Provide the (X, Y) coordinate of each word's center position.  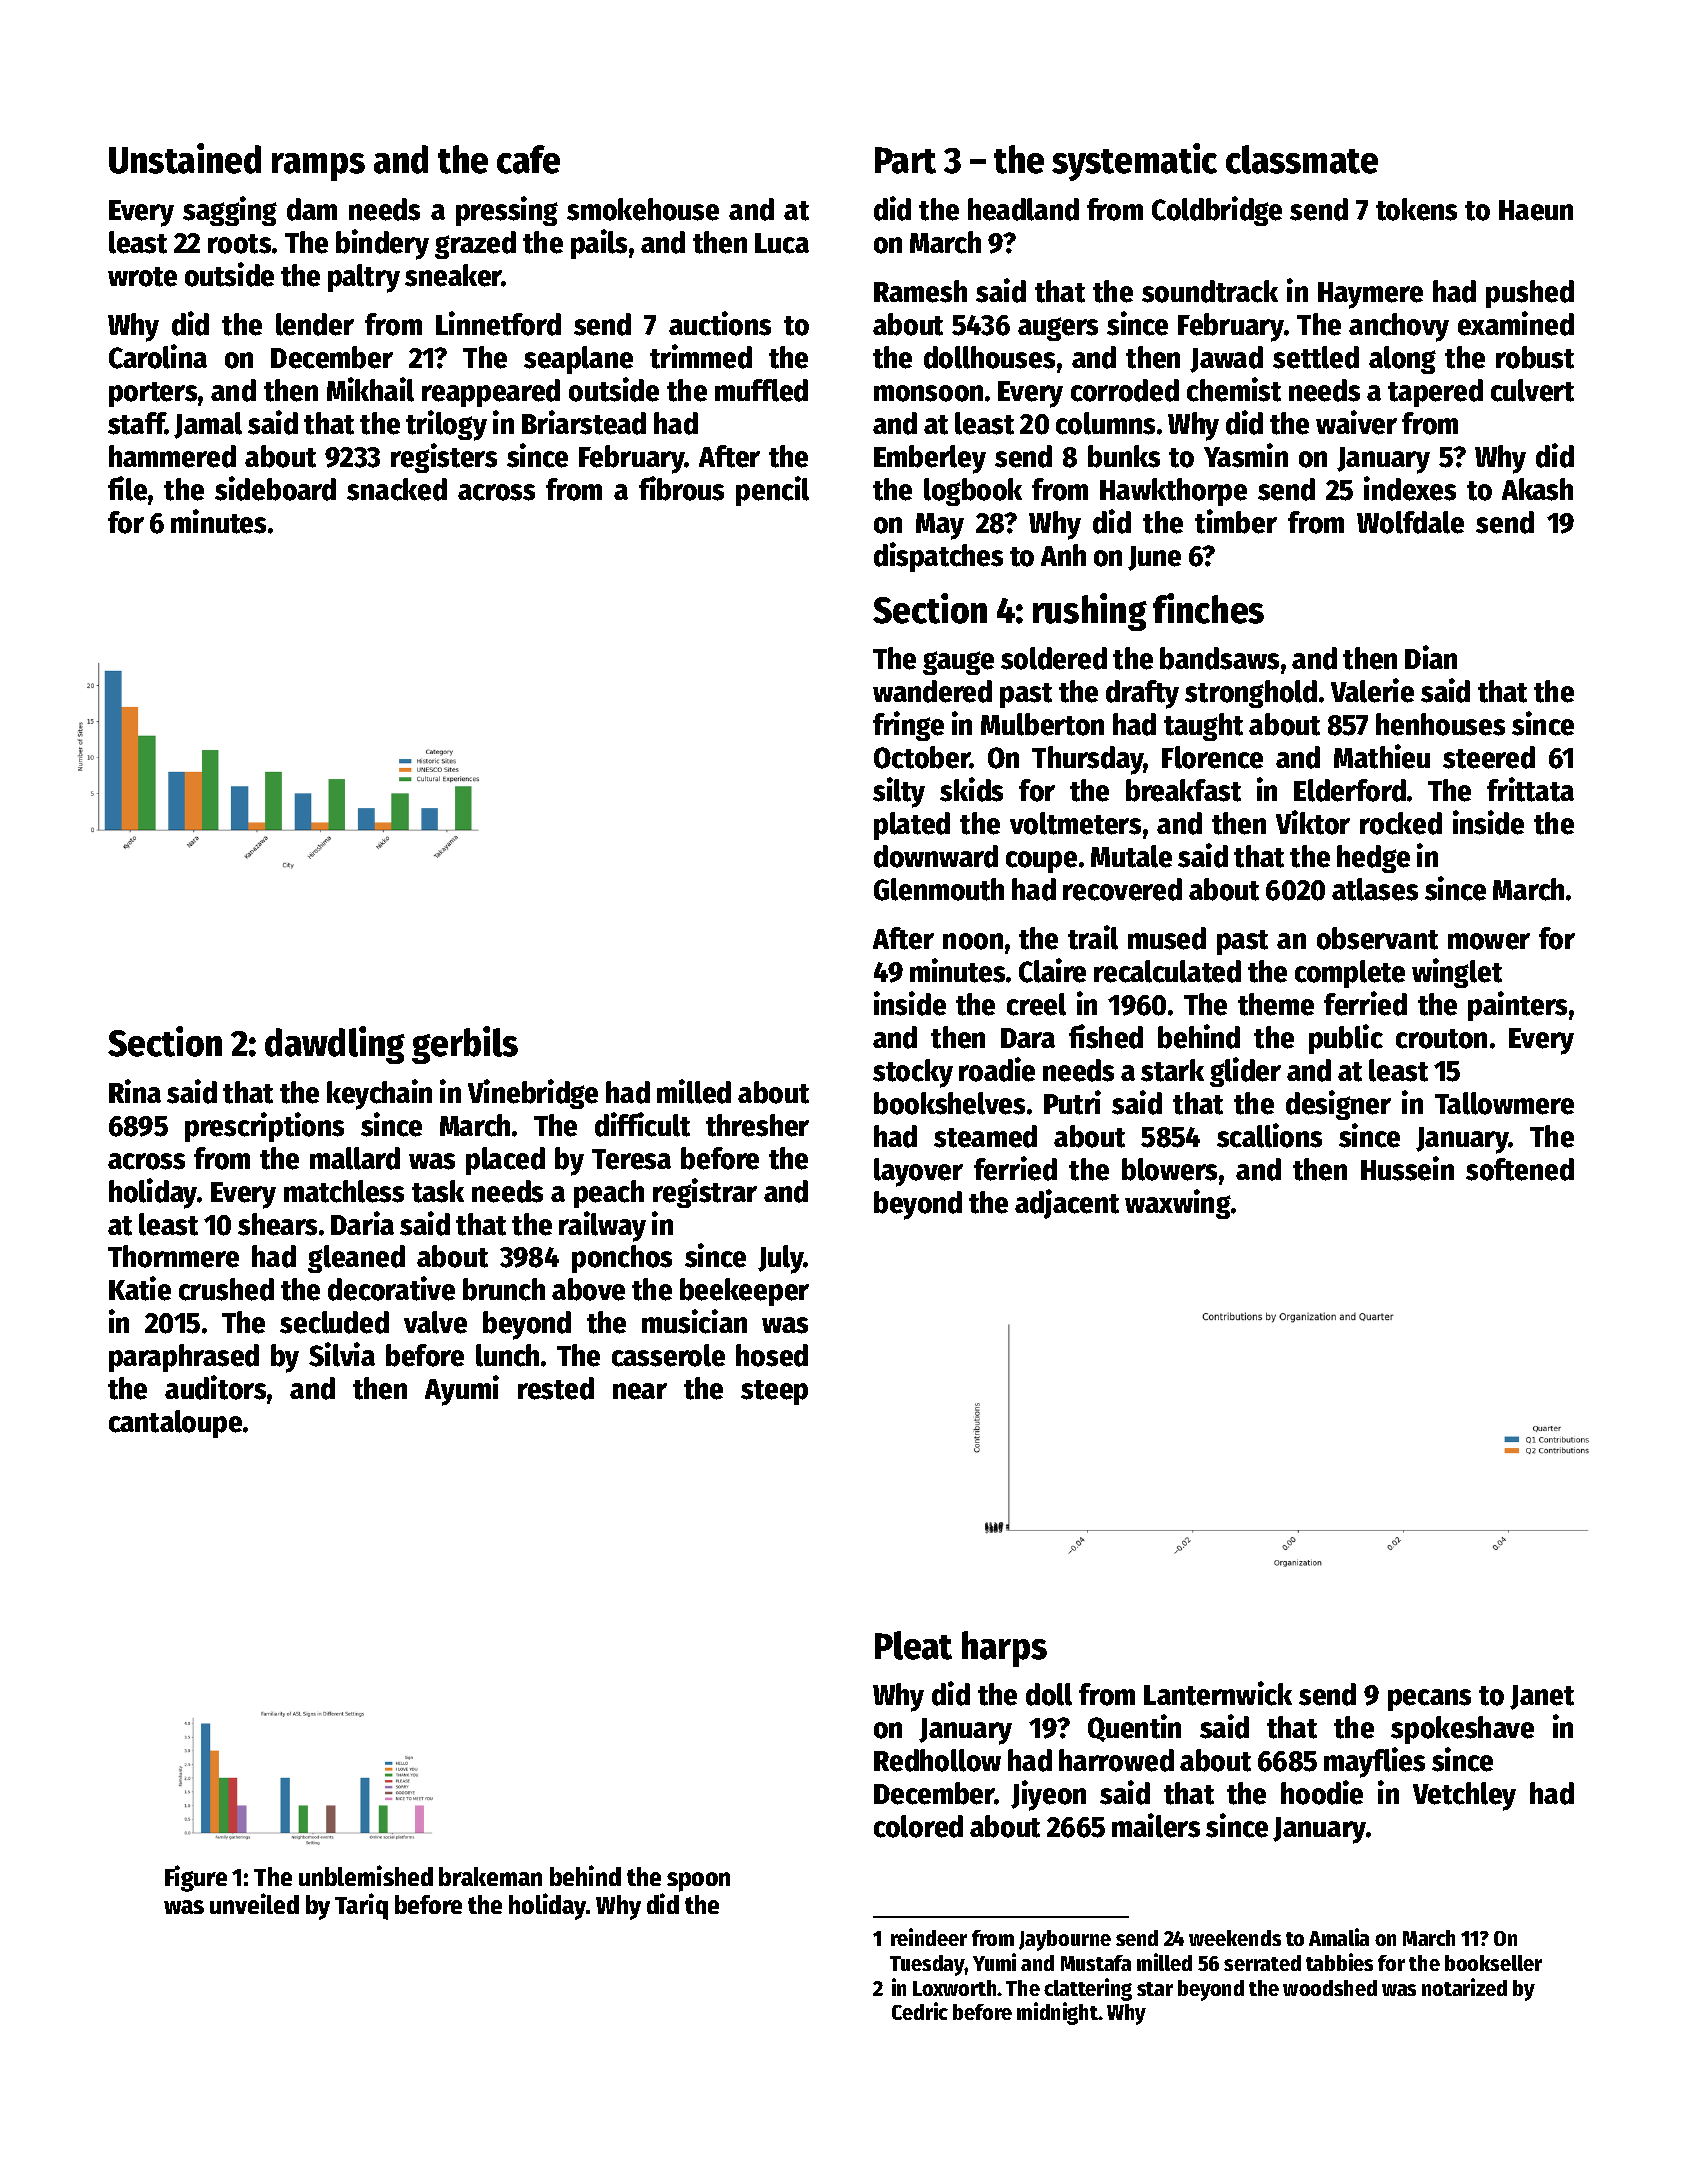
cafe (528, 159)
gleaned (356, 1259)
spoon (698, 1882)
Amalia (1339, 1937)
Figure (196, 1878)
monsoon (928, 393)
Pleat (913, 1645)
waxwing (1178, 1204)
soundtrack (1210, 291)
